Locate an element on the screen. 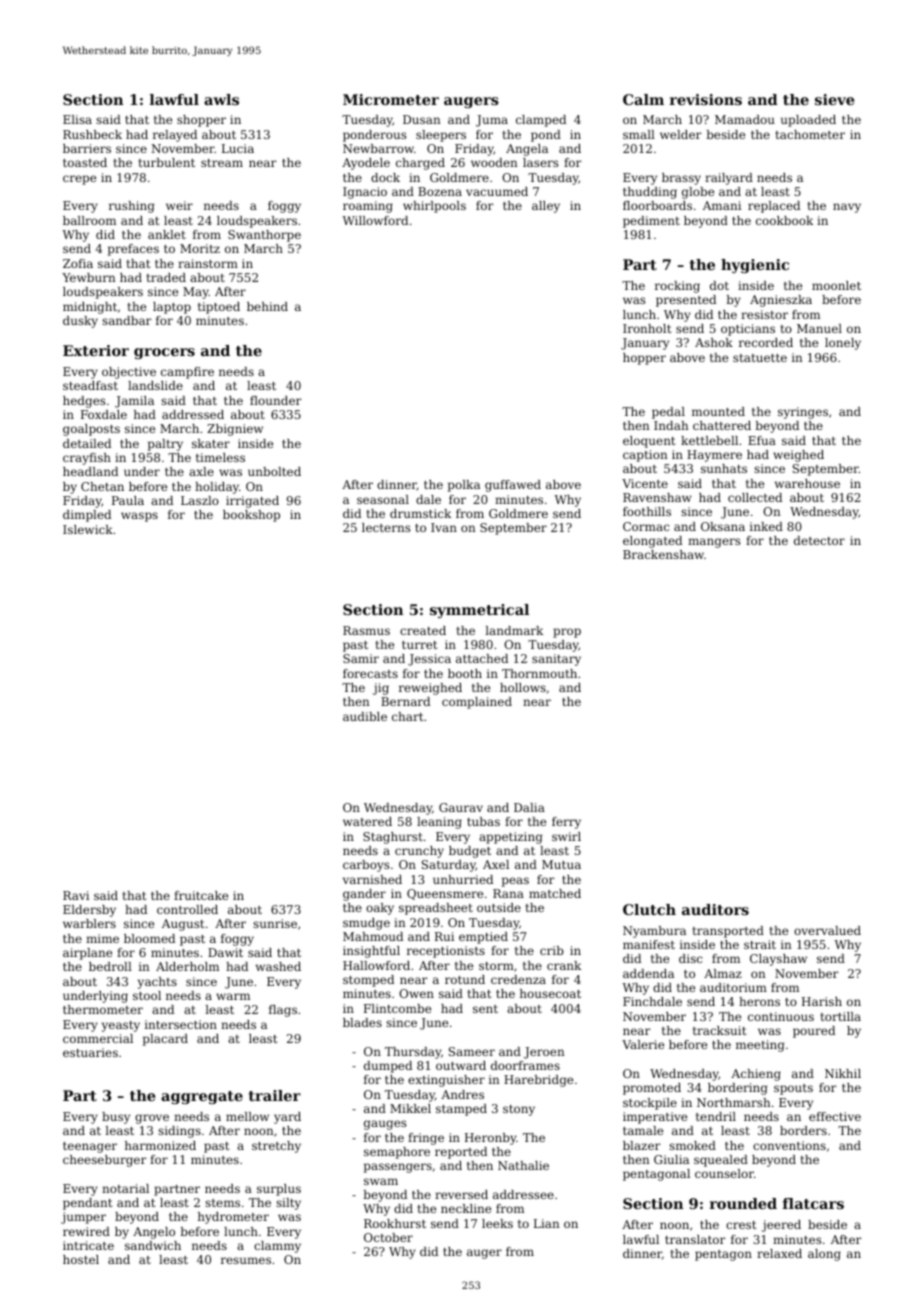 The width and height of the screenshot is (924, 1308). Lucia is located at coordinates (238, 148).
